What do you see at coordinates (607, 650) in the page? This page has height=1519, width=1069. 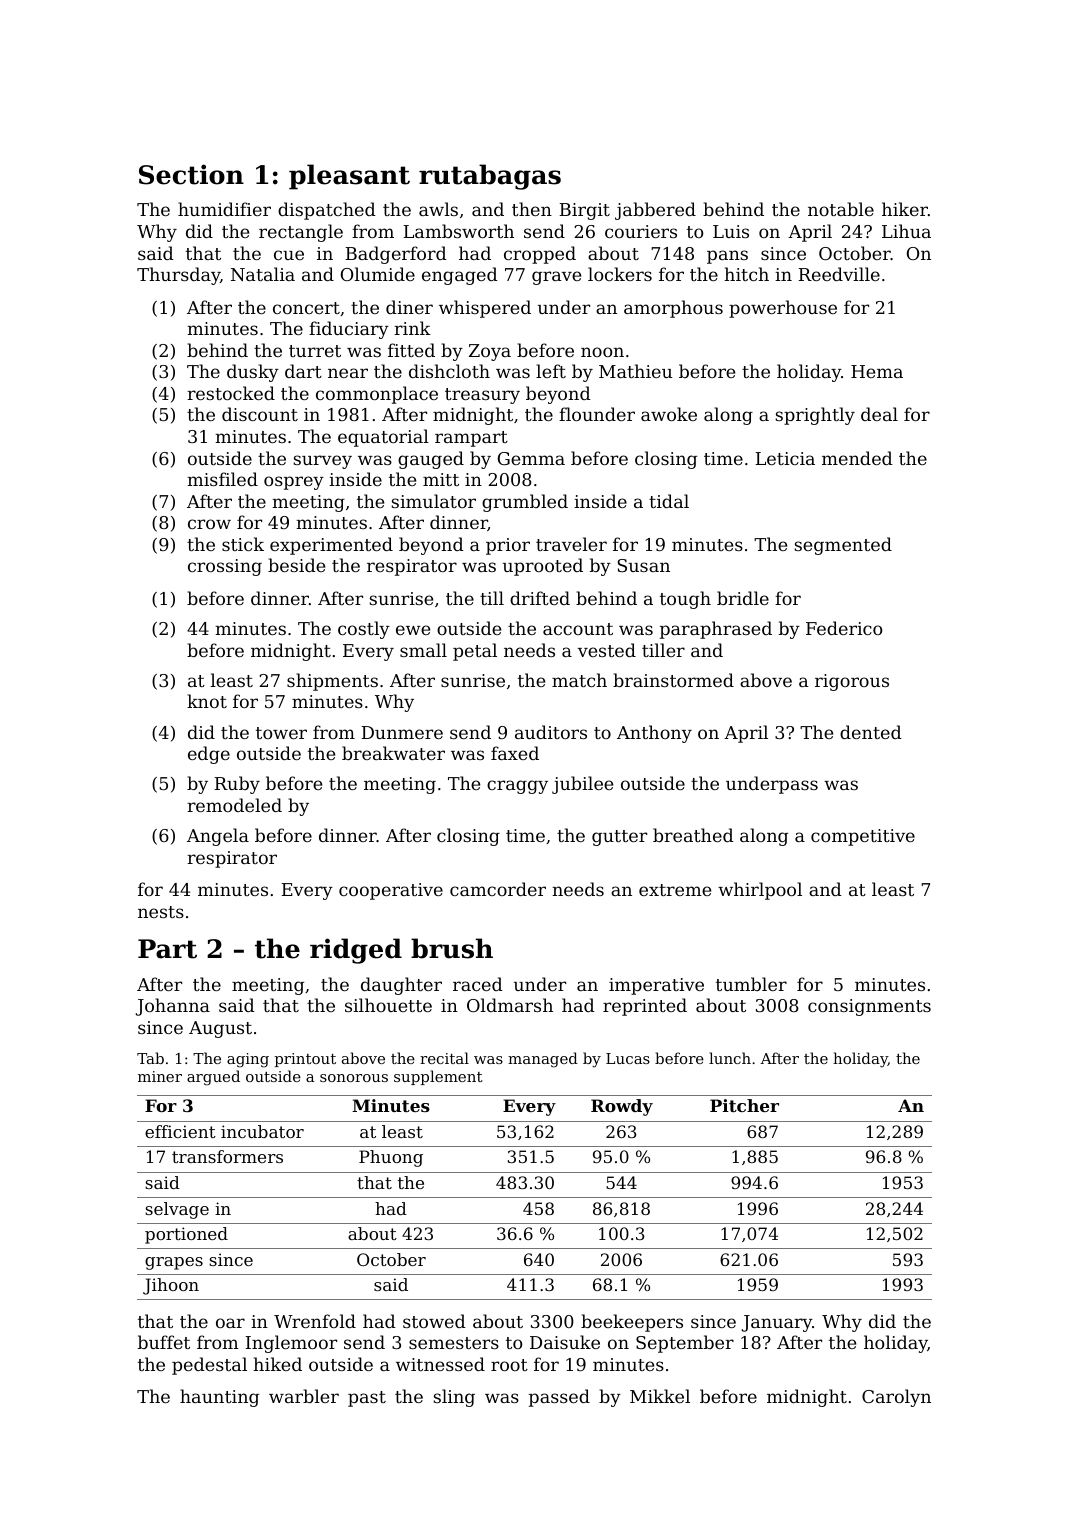 I see `vested` at bounding box center [607, 650].
